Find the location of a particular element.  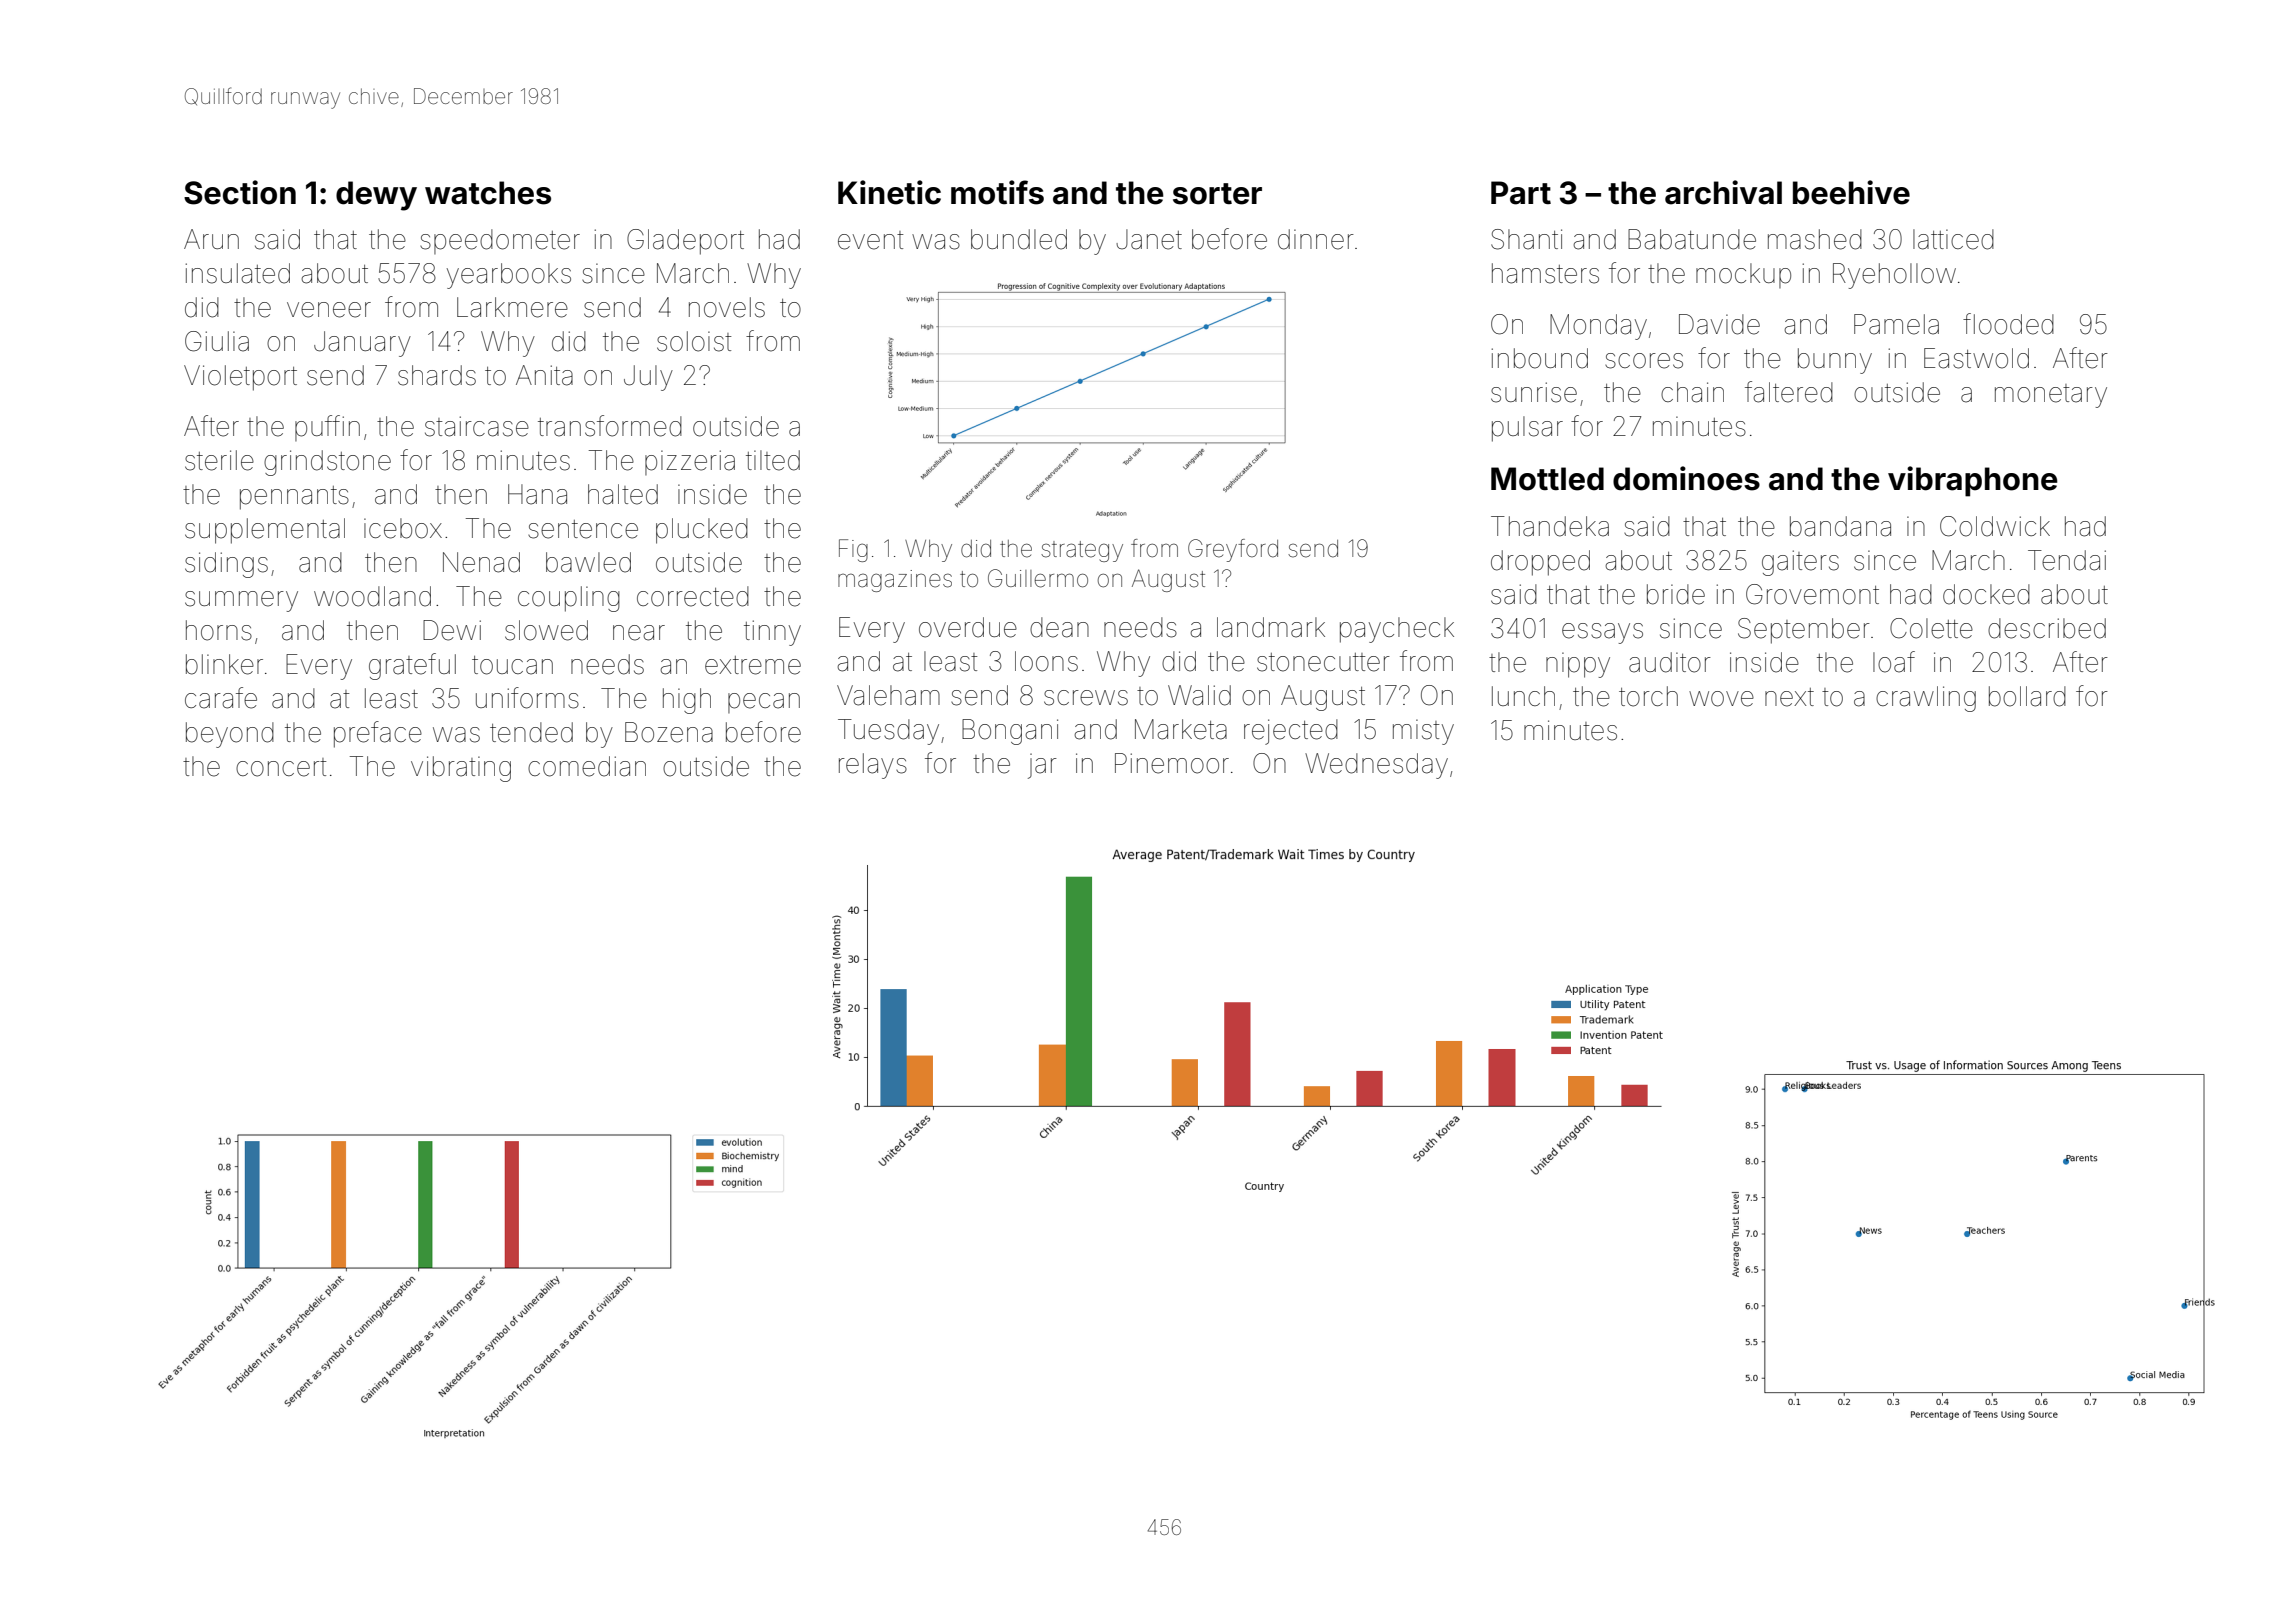

motifs is located at coordinates (997, 192).
